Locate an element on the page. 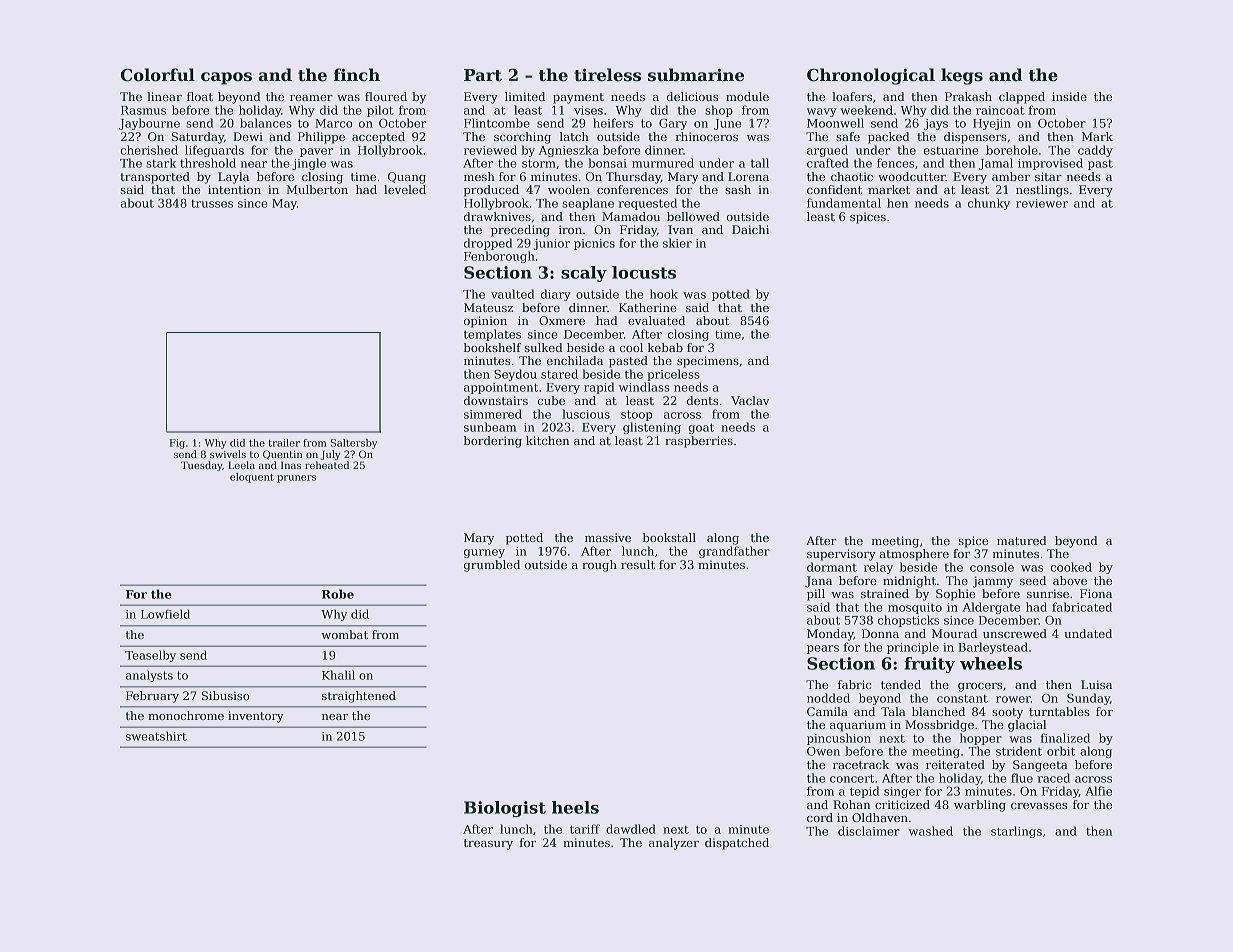 This document has width=1233, height=952. murmured is located at coordinates (663, 163).
